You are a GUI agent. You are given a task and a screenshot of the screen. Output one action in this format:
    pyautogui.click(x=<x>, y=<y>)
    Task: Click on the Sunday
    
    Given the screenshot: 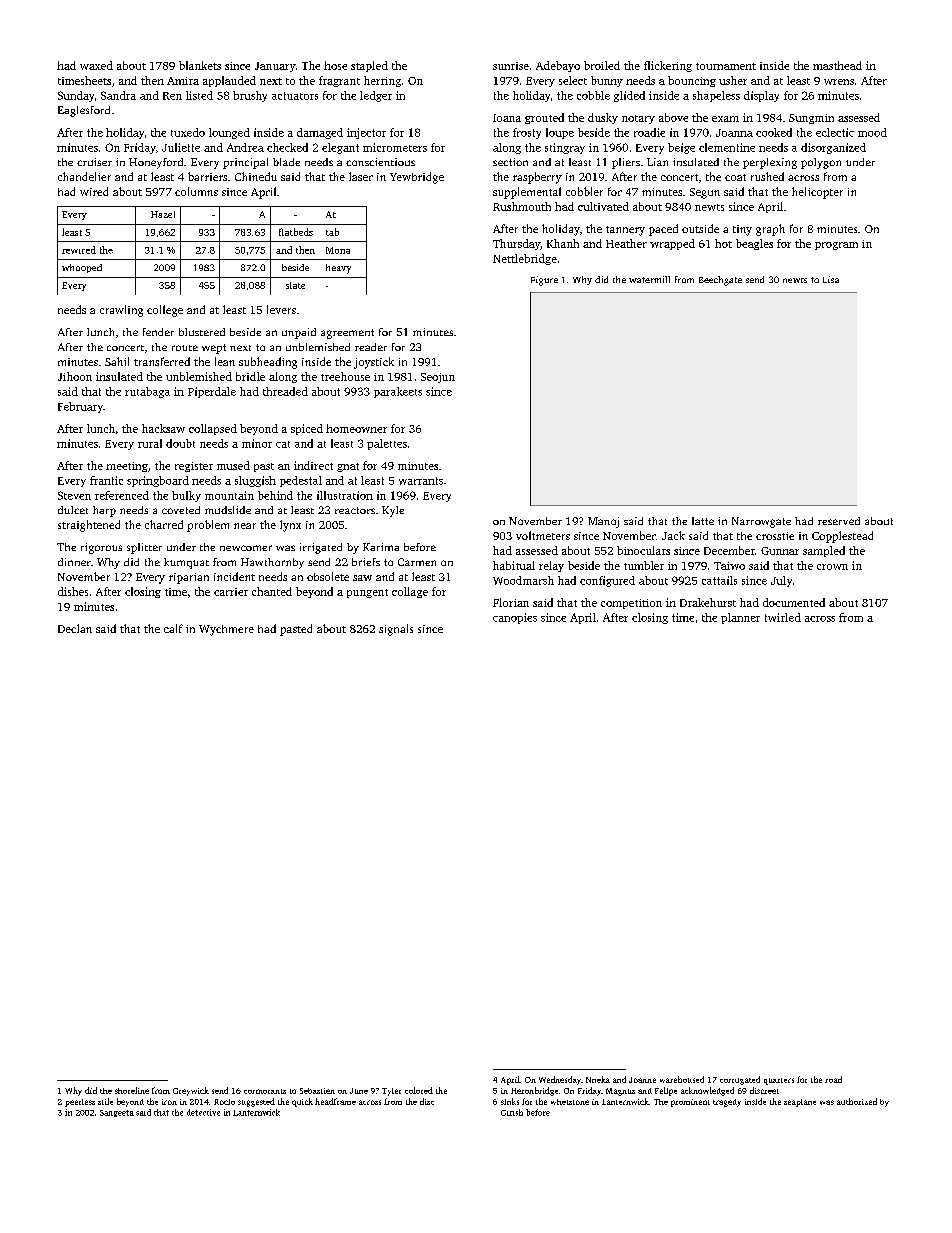 What is the action you would take?
    pyautogui.click(x=76, y=96)
